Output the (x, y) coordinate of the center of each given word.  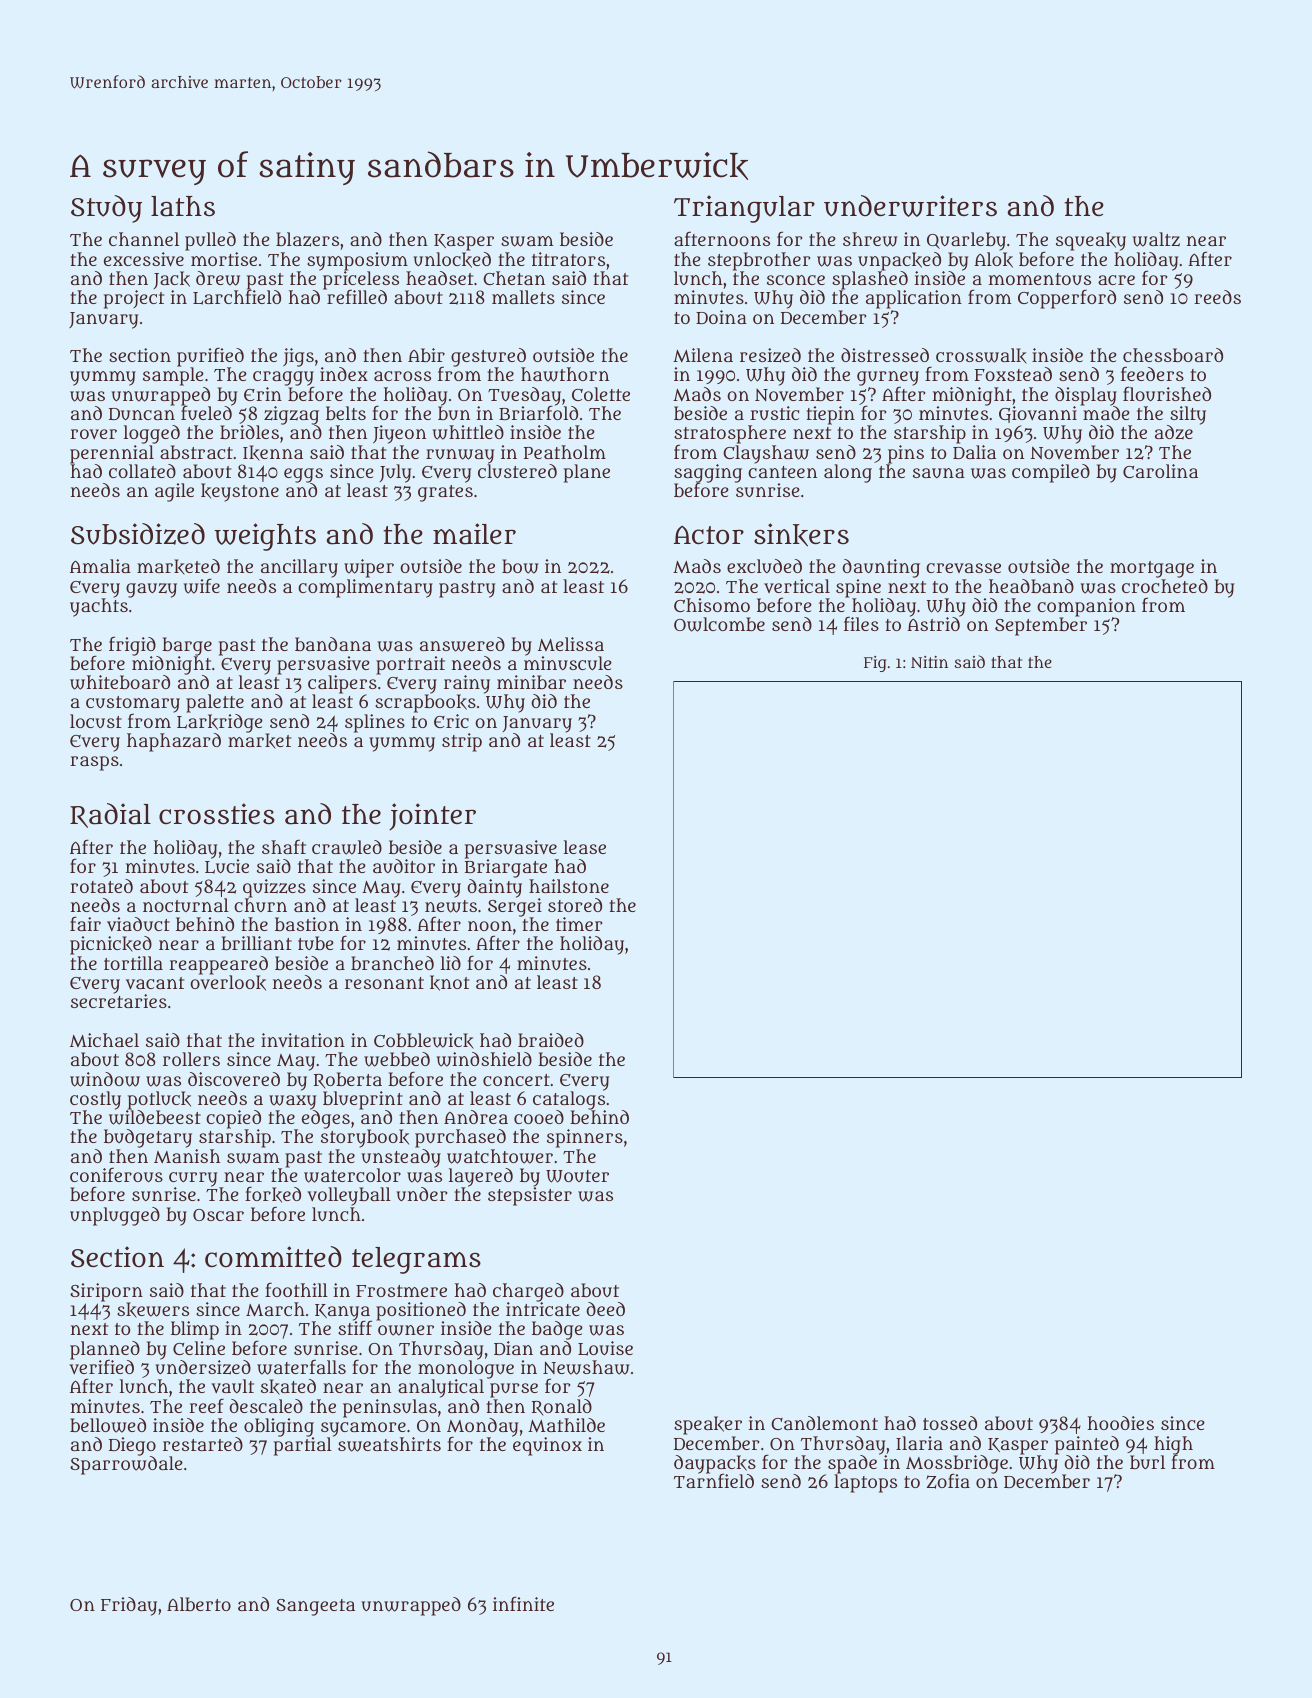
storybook (365, 1139)
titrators (568, 259)
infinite (523, 1603)
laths (183, 206)
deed (605, 1309)
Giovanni (1038, 414)
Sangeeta (315, 1607)
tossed (950, 1423)
